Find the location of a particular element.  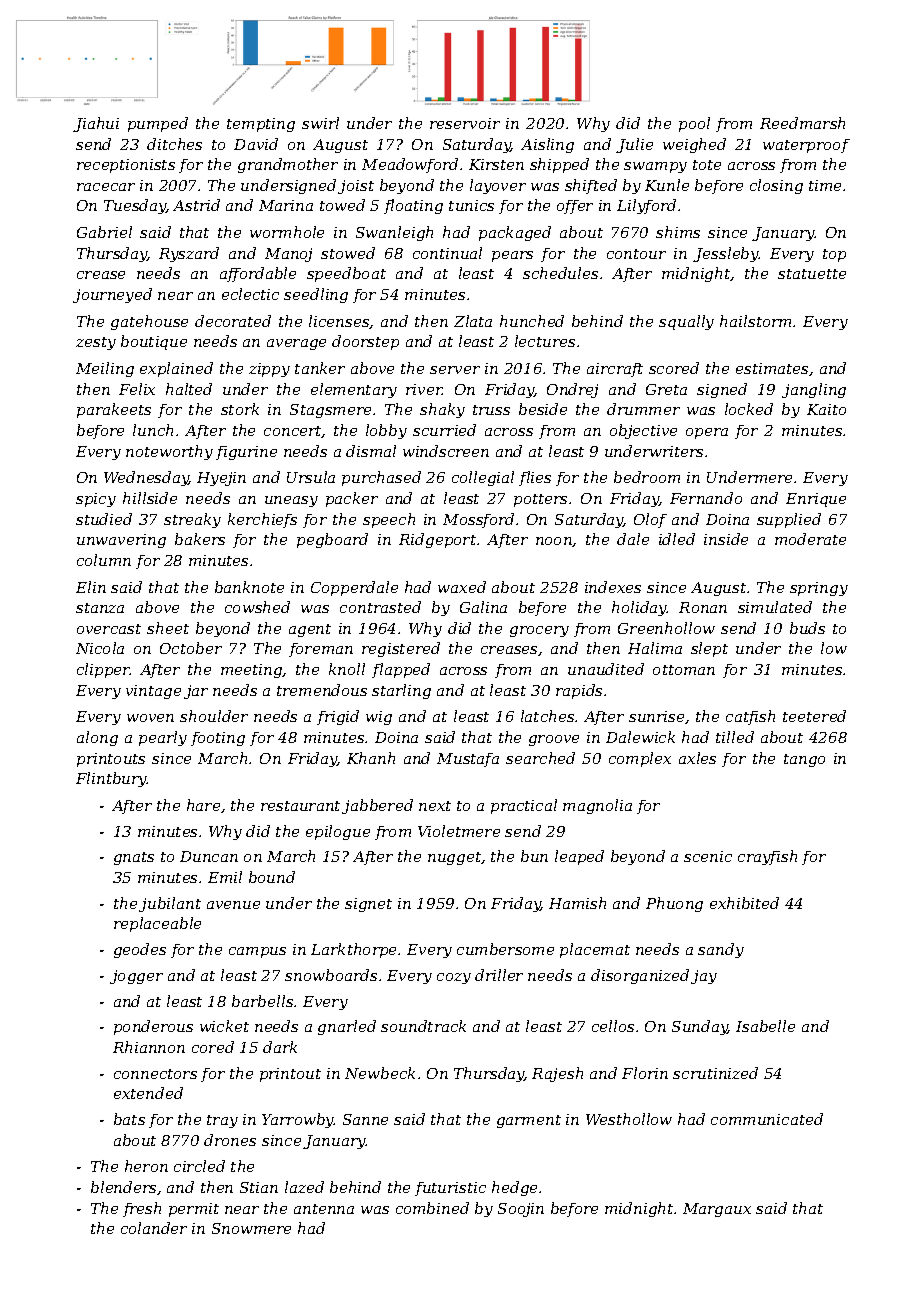

Jiahui is located at coordinates (96, 124).
